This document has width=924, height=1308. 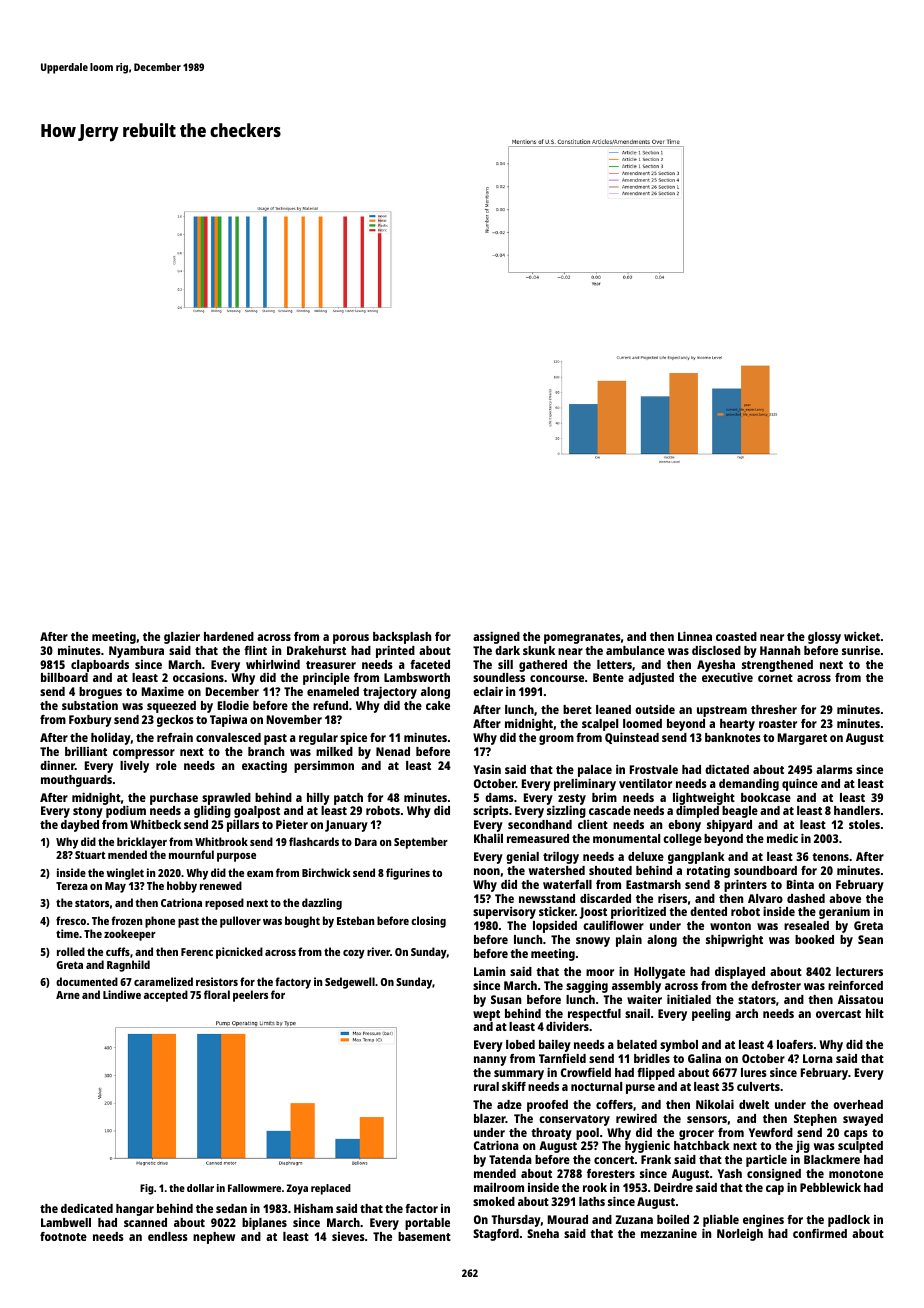 I want to click on hardened, so click(x=229, y=636).
